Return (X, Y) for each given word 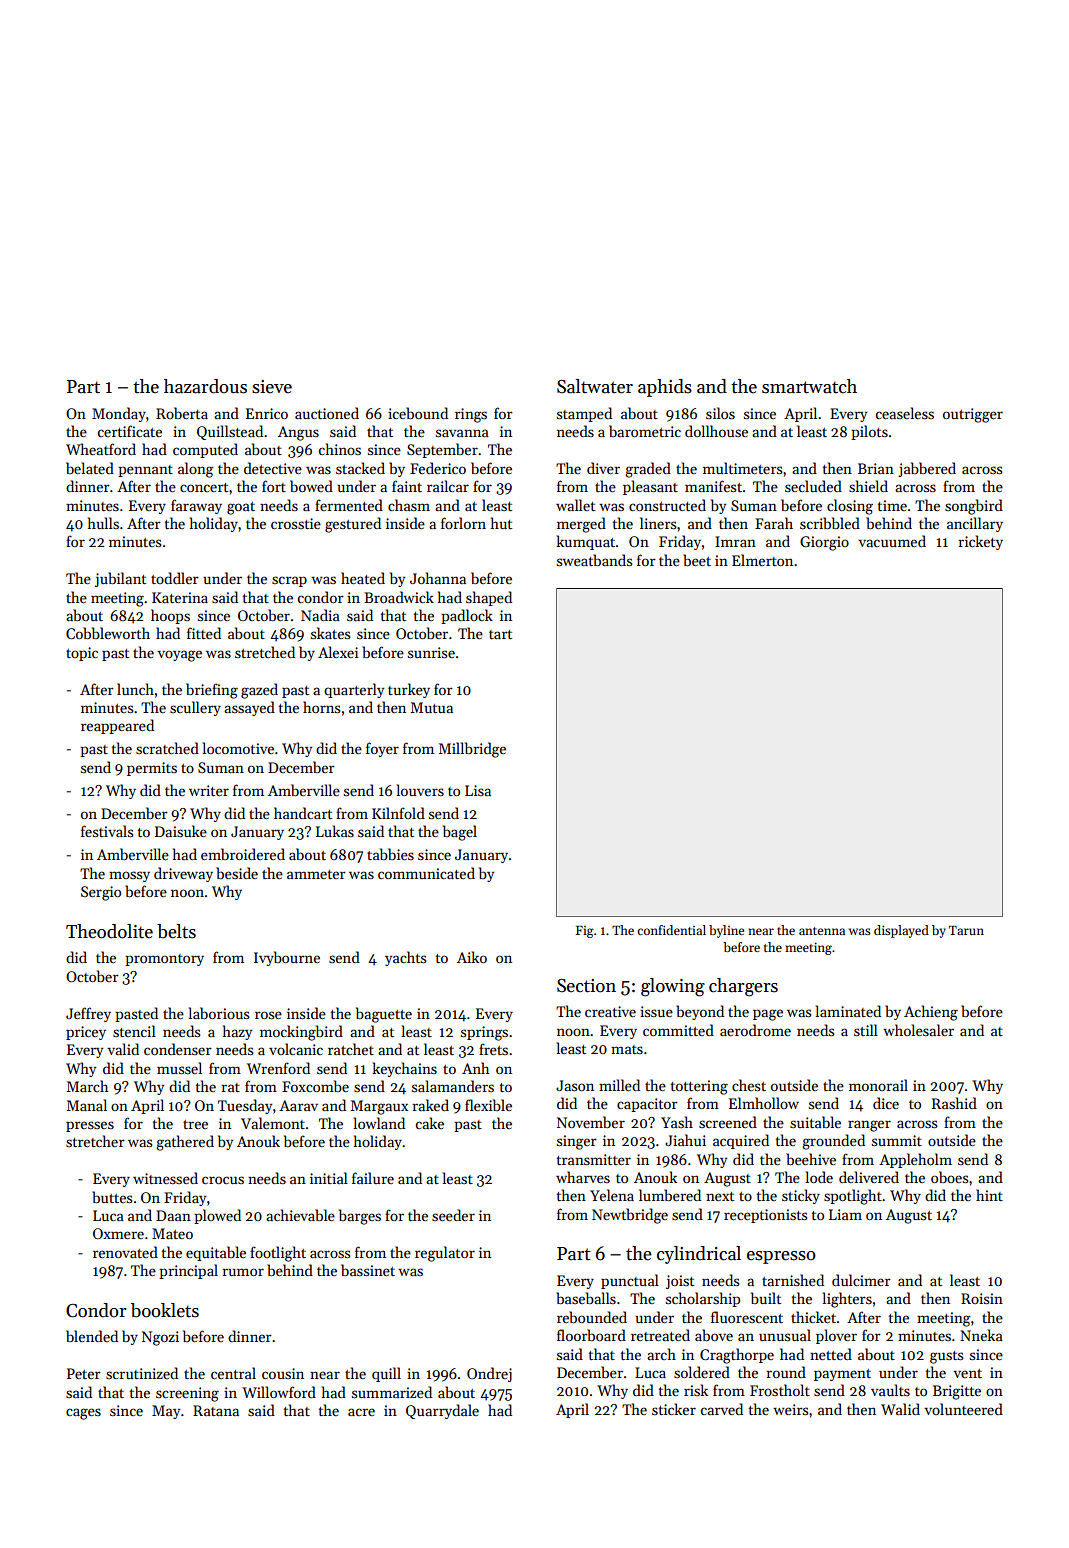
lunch (135, 689)
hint (989, 1195)
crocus (223, 1180)
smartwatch (809, 386)
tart (500, 634)
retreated (660, 1335)
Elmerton (762, 560)
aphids (665, 388)
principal (188, 1271)
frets (493, 1049)
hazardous (205, 386)
